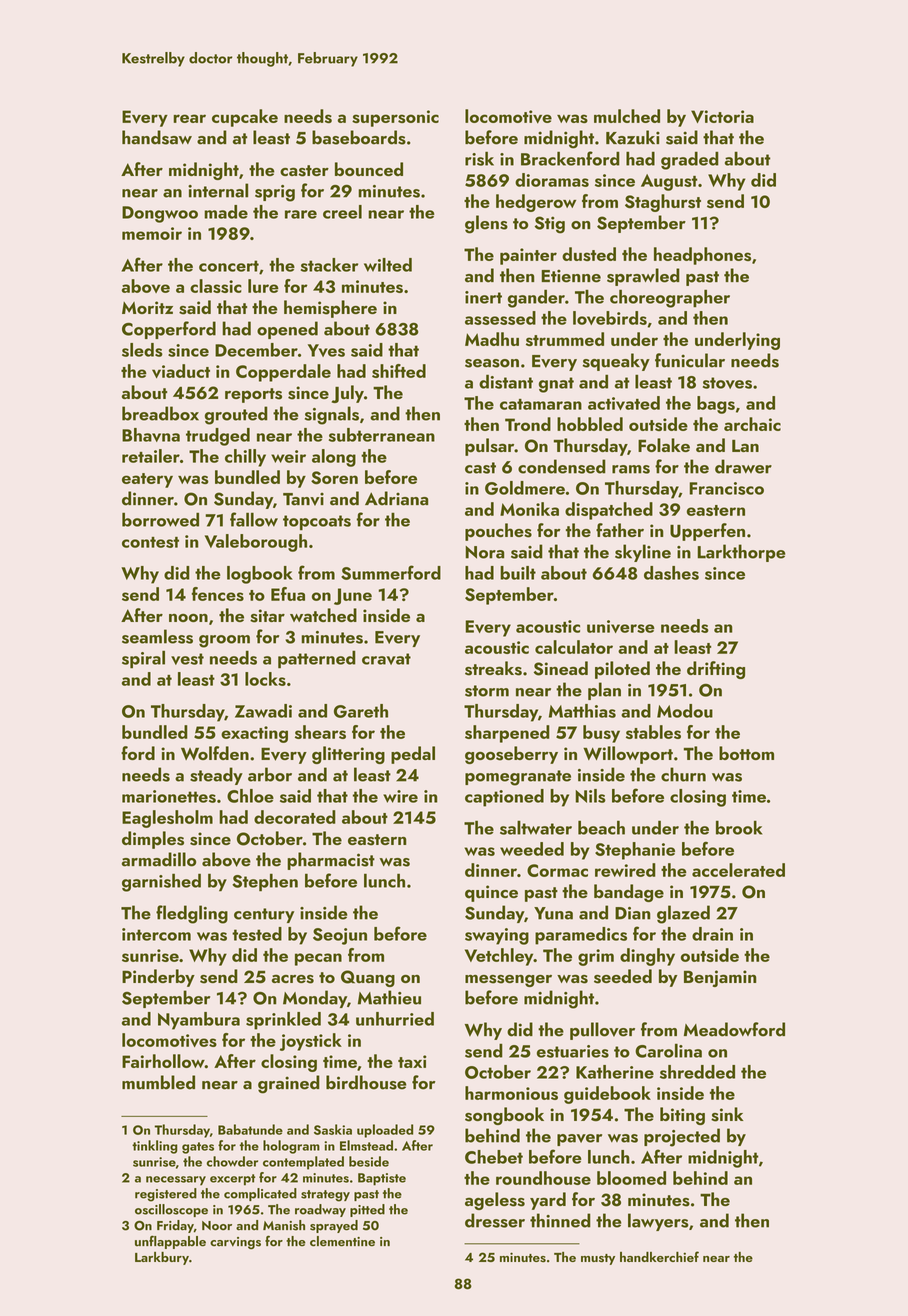 Image resolution: width=908 pixels, height=1316 pixels. Describe the element at coordinates (702, 256) in the image. I see `headphones` at that location.
